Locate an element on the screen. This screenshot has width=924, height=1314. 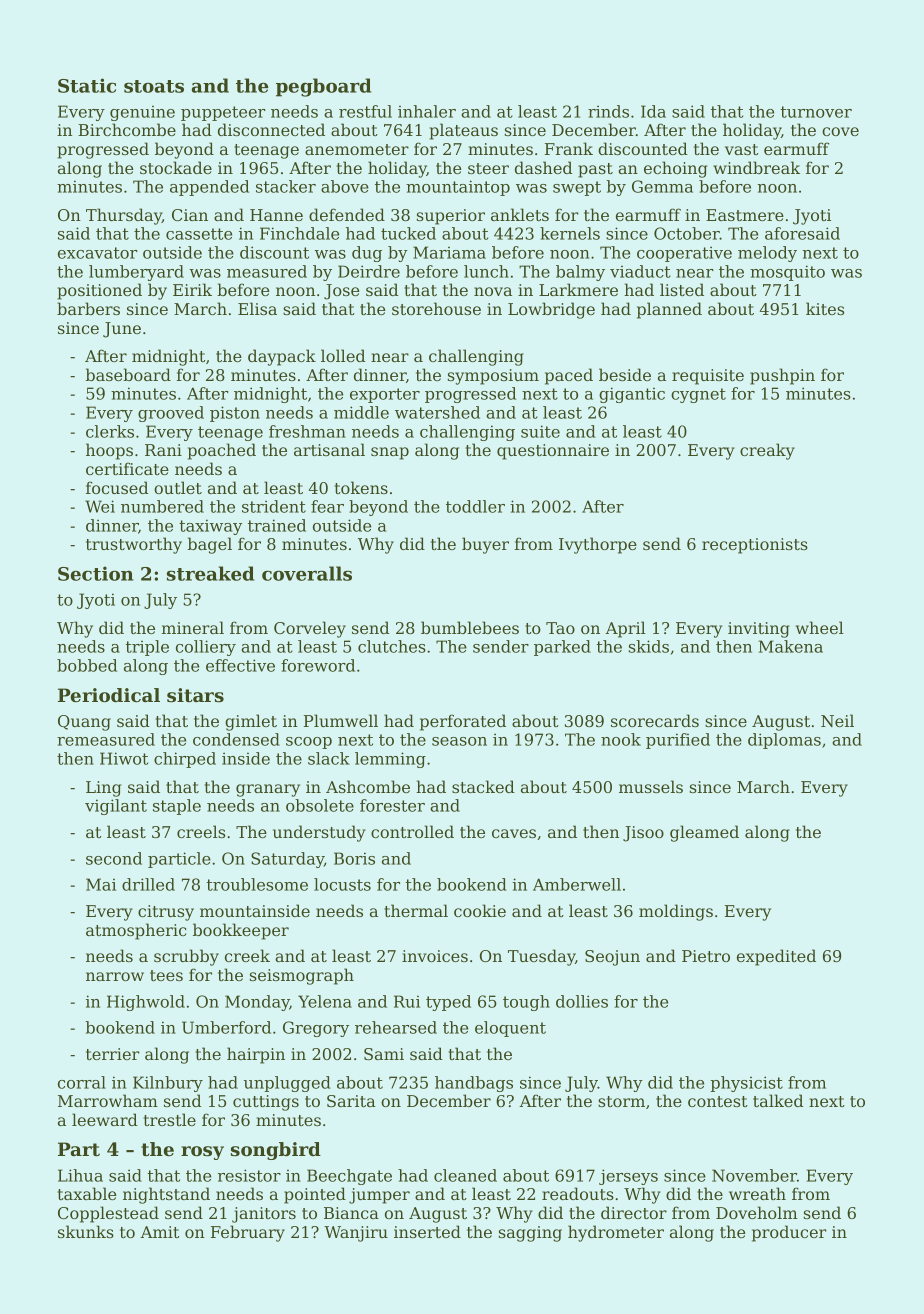
above is located at coordinates (345, 186).
